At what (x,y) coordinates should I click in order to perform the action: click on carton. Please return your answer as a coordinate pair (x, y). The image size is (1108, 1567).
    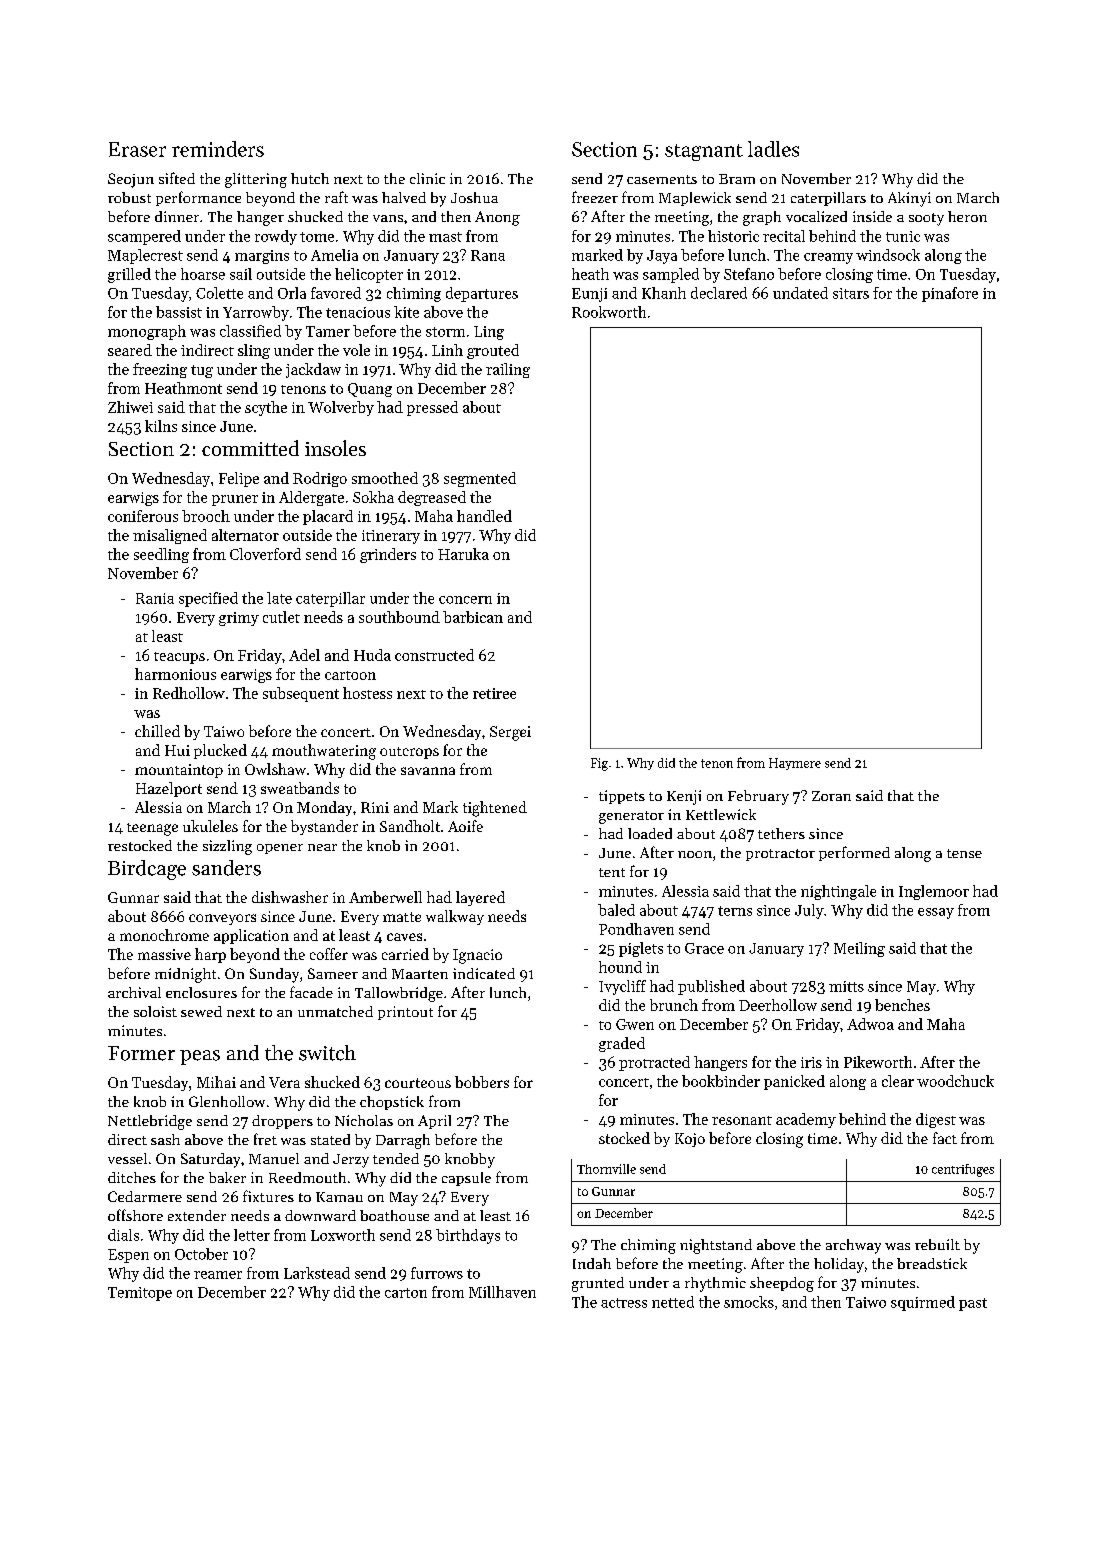
    Looking at the image, I should click on (406, 1293).
